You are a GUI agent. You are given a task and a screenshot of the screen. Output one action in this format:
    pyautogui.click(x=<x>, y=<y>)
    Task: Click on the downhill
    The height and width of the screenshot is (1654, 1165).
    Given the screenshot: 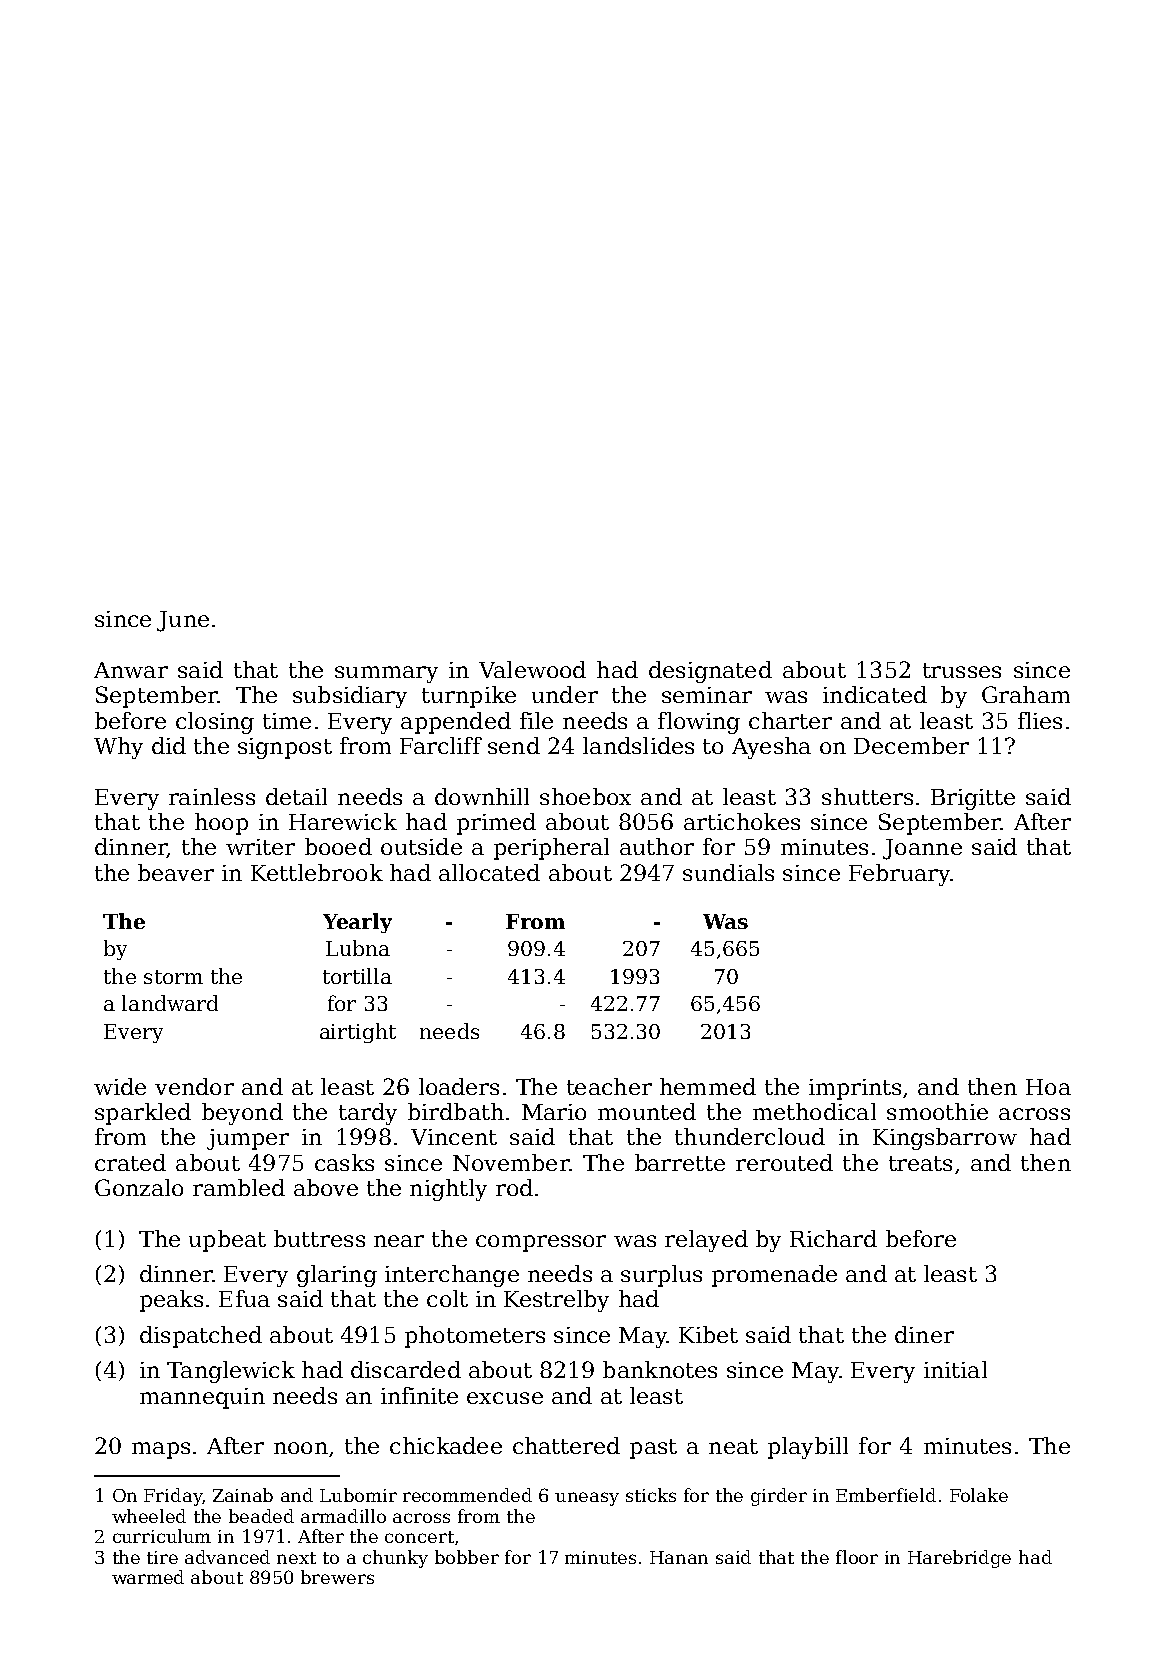 What is the action you would take?
    pyautogui.click(x=482, y=796)
